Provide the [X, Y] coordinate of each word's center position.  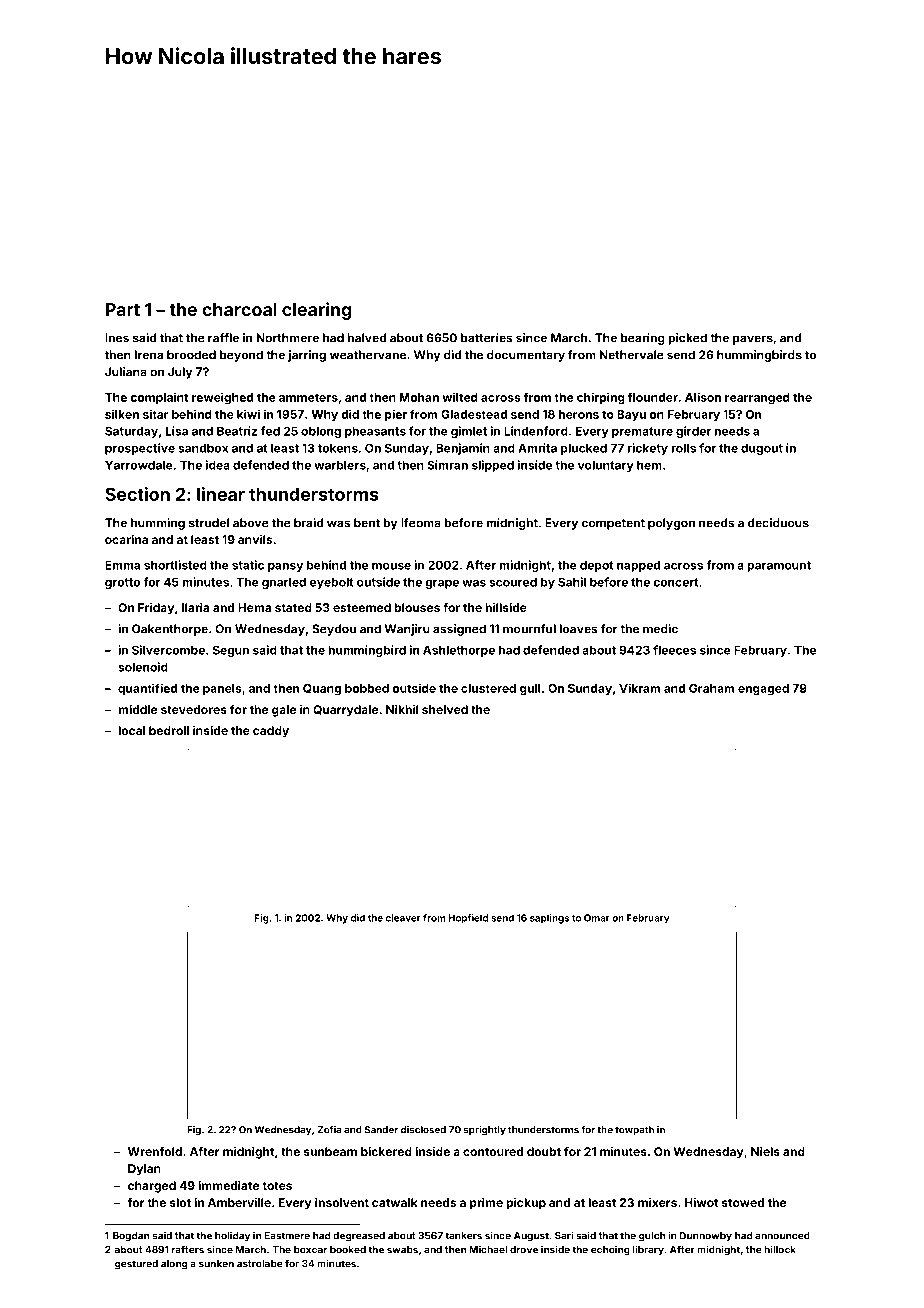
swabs [402, 1250]
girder [693, 432]
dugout [762, 449]
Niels [765, 1151]
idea [218, 465]
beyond [241, 356]
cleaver [403, 918]
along [174, 1265]
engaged [763, 690]
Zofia [329, 1130]
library [648, 1250]
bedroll [169, 730]
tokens [338, 448]
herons [579, 414]
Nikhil [402, 709]
